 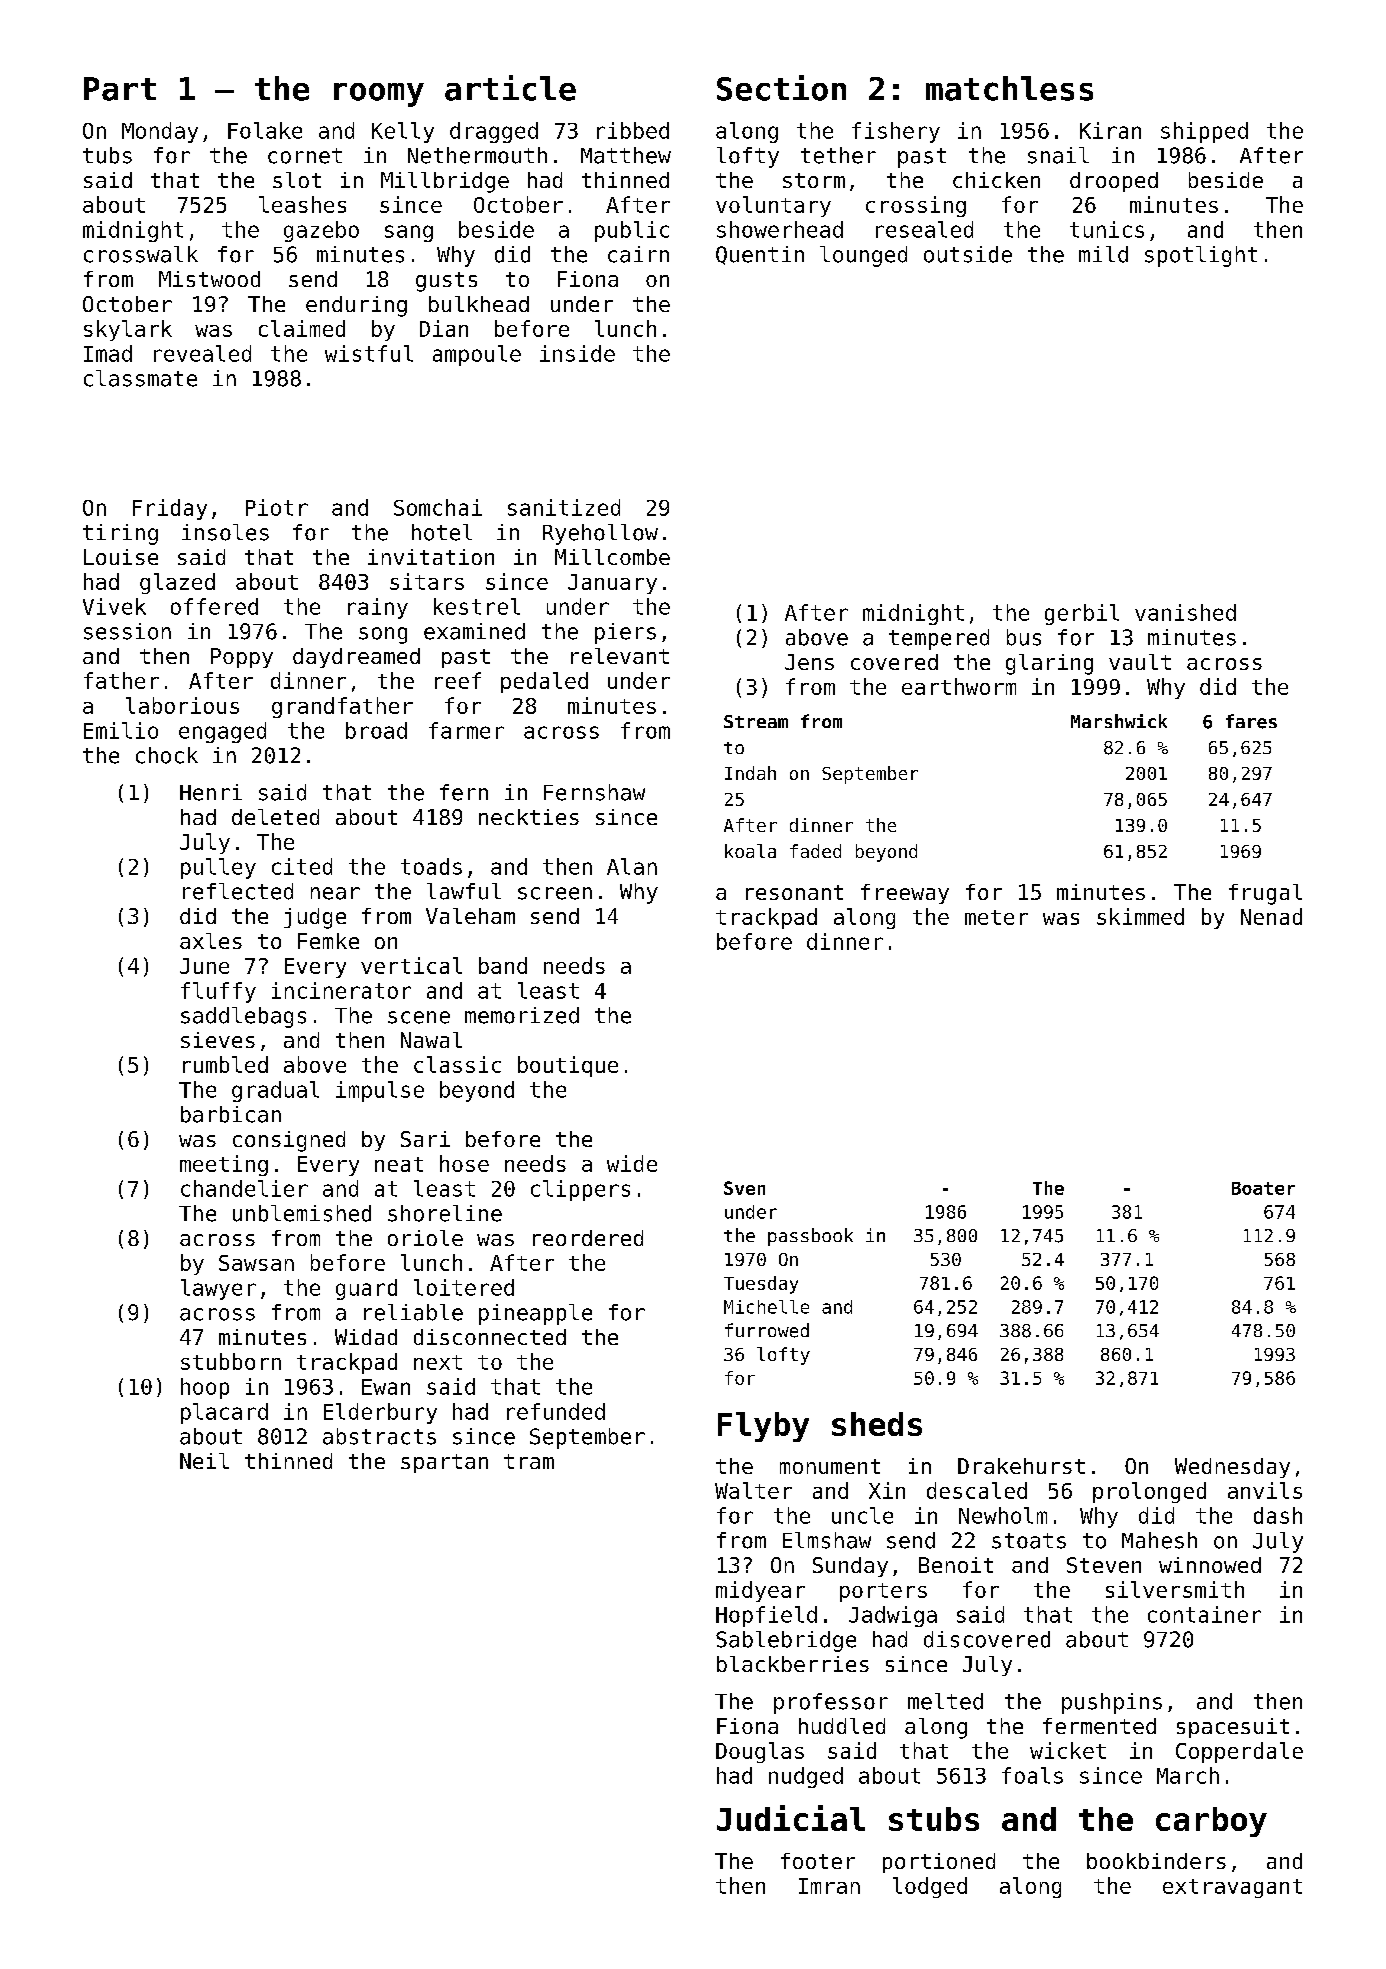 What do you see at coordinates (781, 88) in the page?
I see `Section` at bounding box center [781, 88].
